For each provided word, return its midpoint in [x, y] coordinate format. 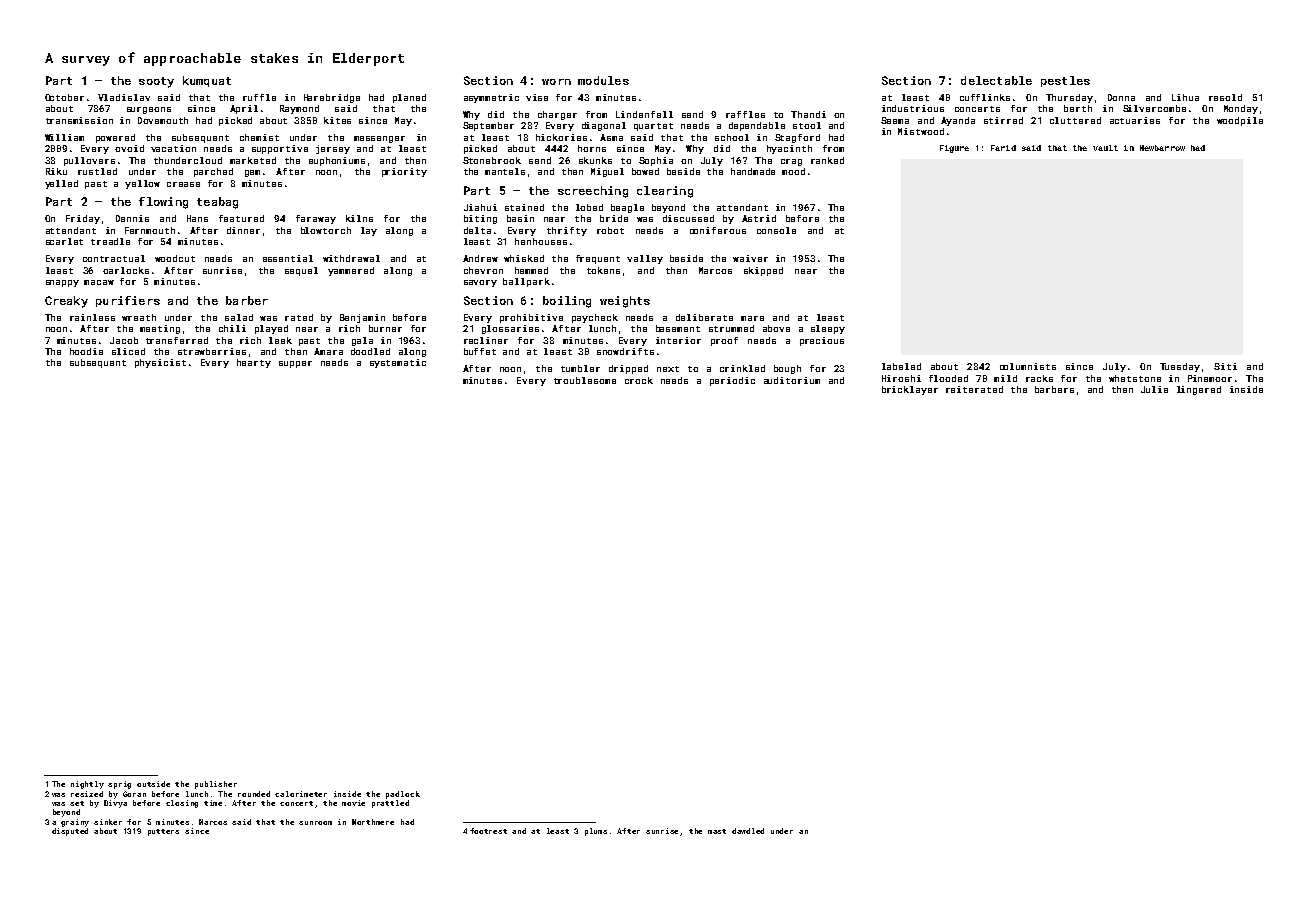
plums [596, 832]
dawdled [748, 831]
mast [717, 831]
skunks [595, 160]
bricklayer [910, 390]
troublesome [585, 380]
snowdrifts [625, 351]
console [776, 230]
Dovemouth [163, 120]
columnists [1028, 366]
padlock [403, 795]
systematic [398, 363]
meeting [160, 329]
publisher [216, 785]
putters [163, 832]
